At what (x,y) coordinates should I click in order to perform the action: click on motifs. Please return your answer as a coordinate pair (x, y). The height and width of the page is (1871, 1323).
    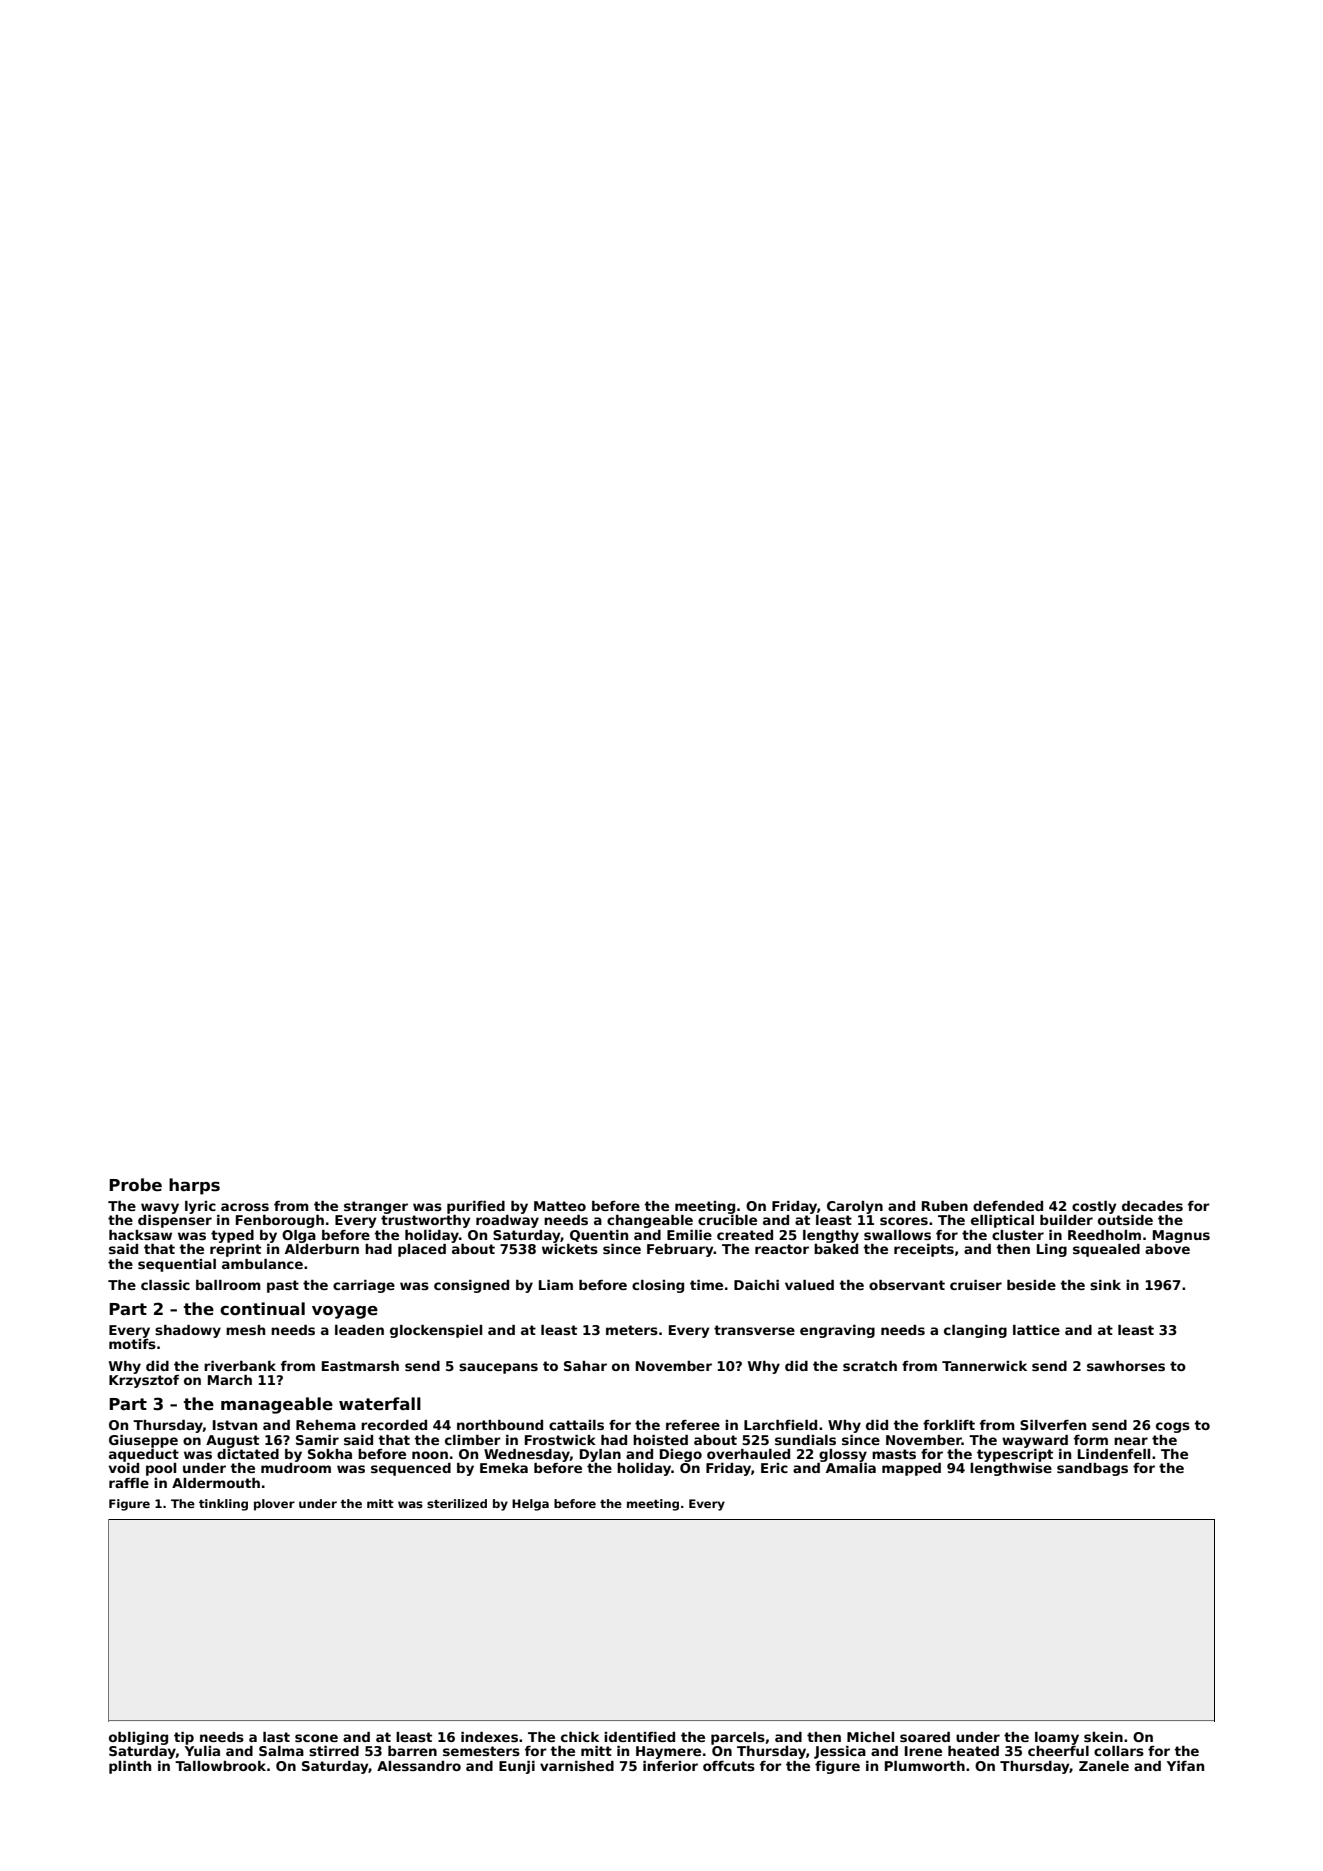
    Looking at the image, I should click on (132, 1344).
